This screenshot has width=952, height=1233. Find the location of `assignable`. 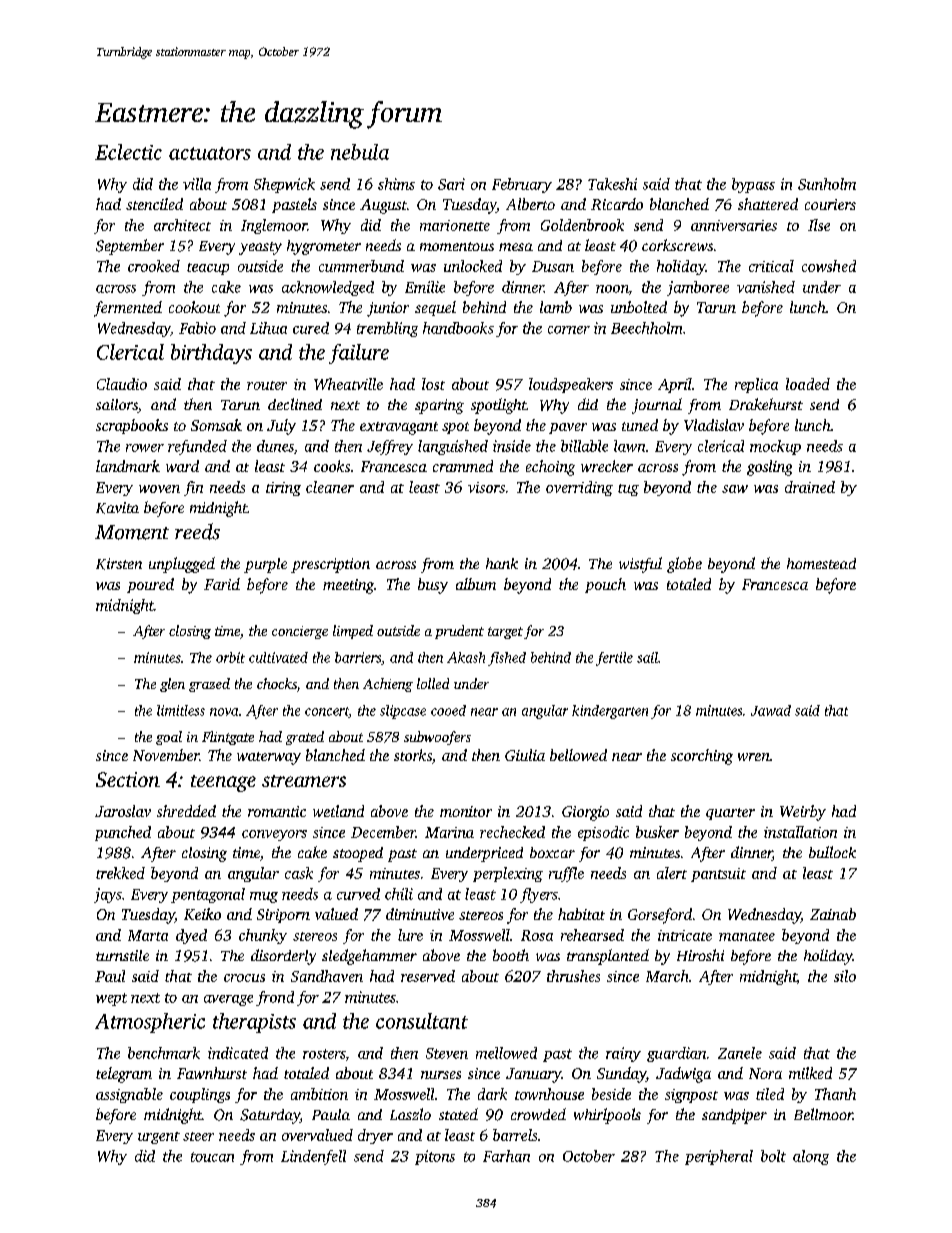

assignable is located at coordinates (129, 1095).
